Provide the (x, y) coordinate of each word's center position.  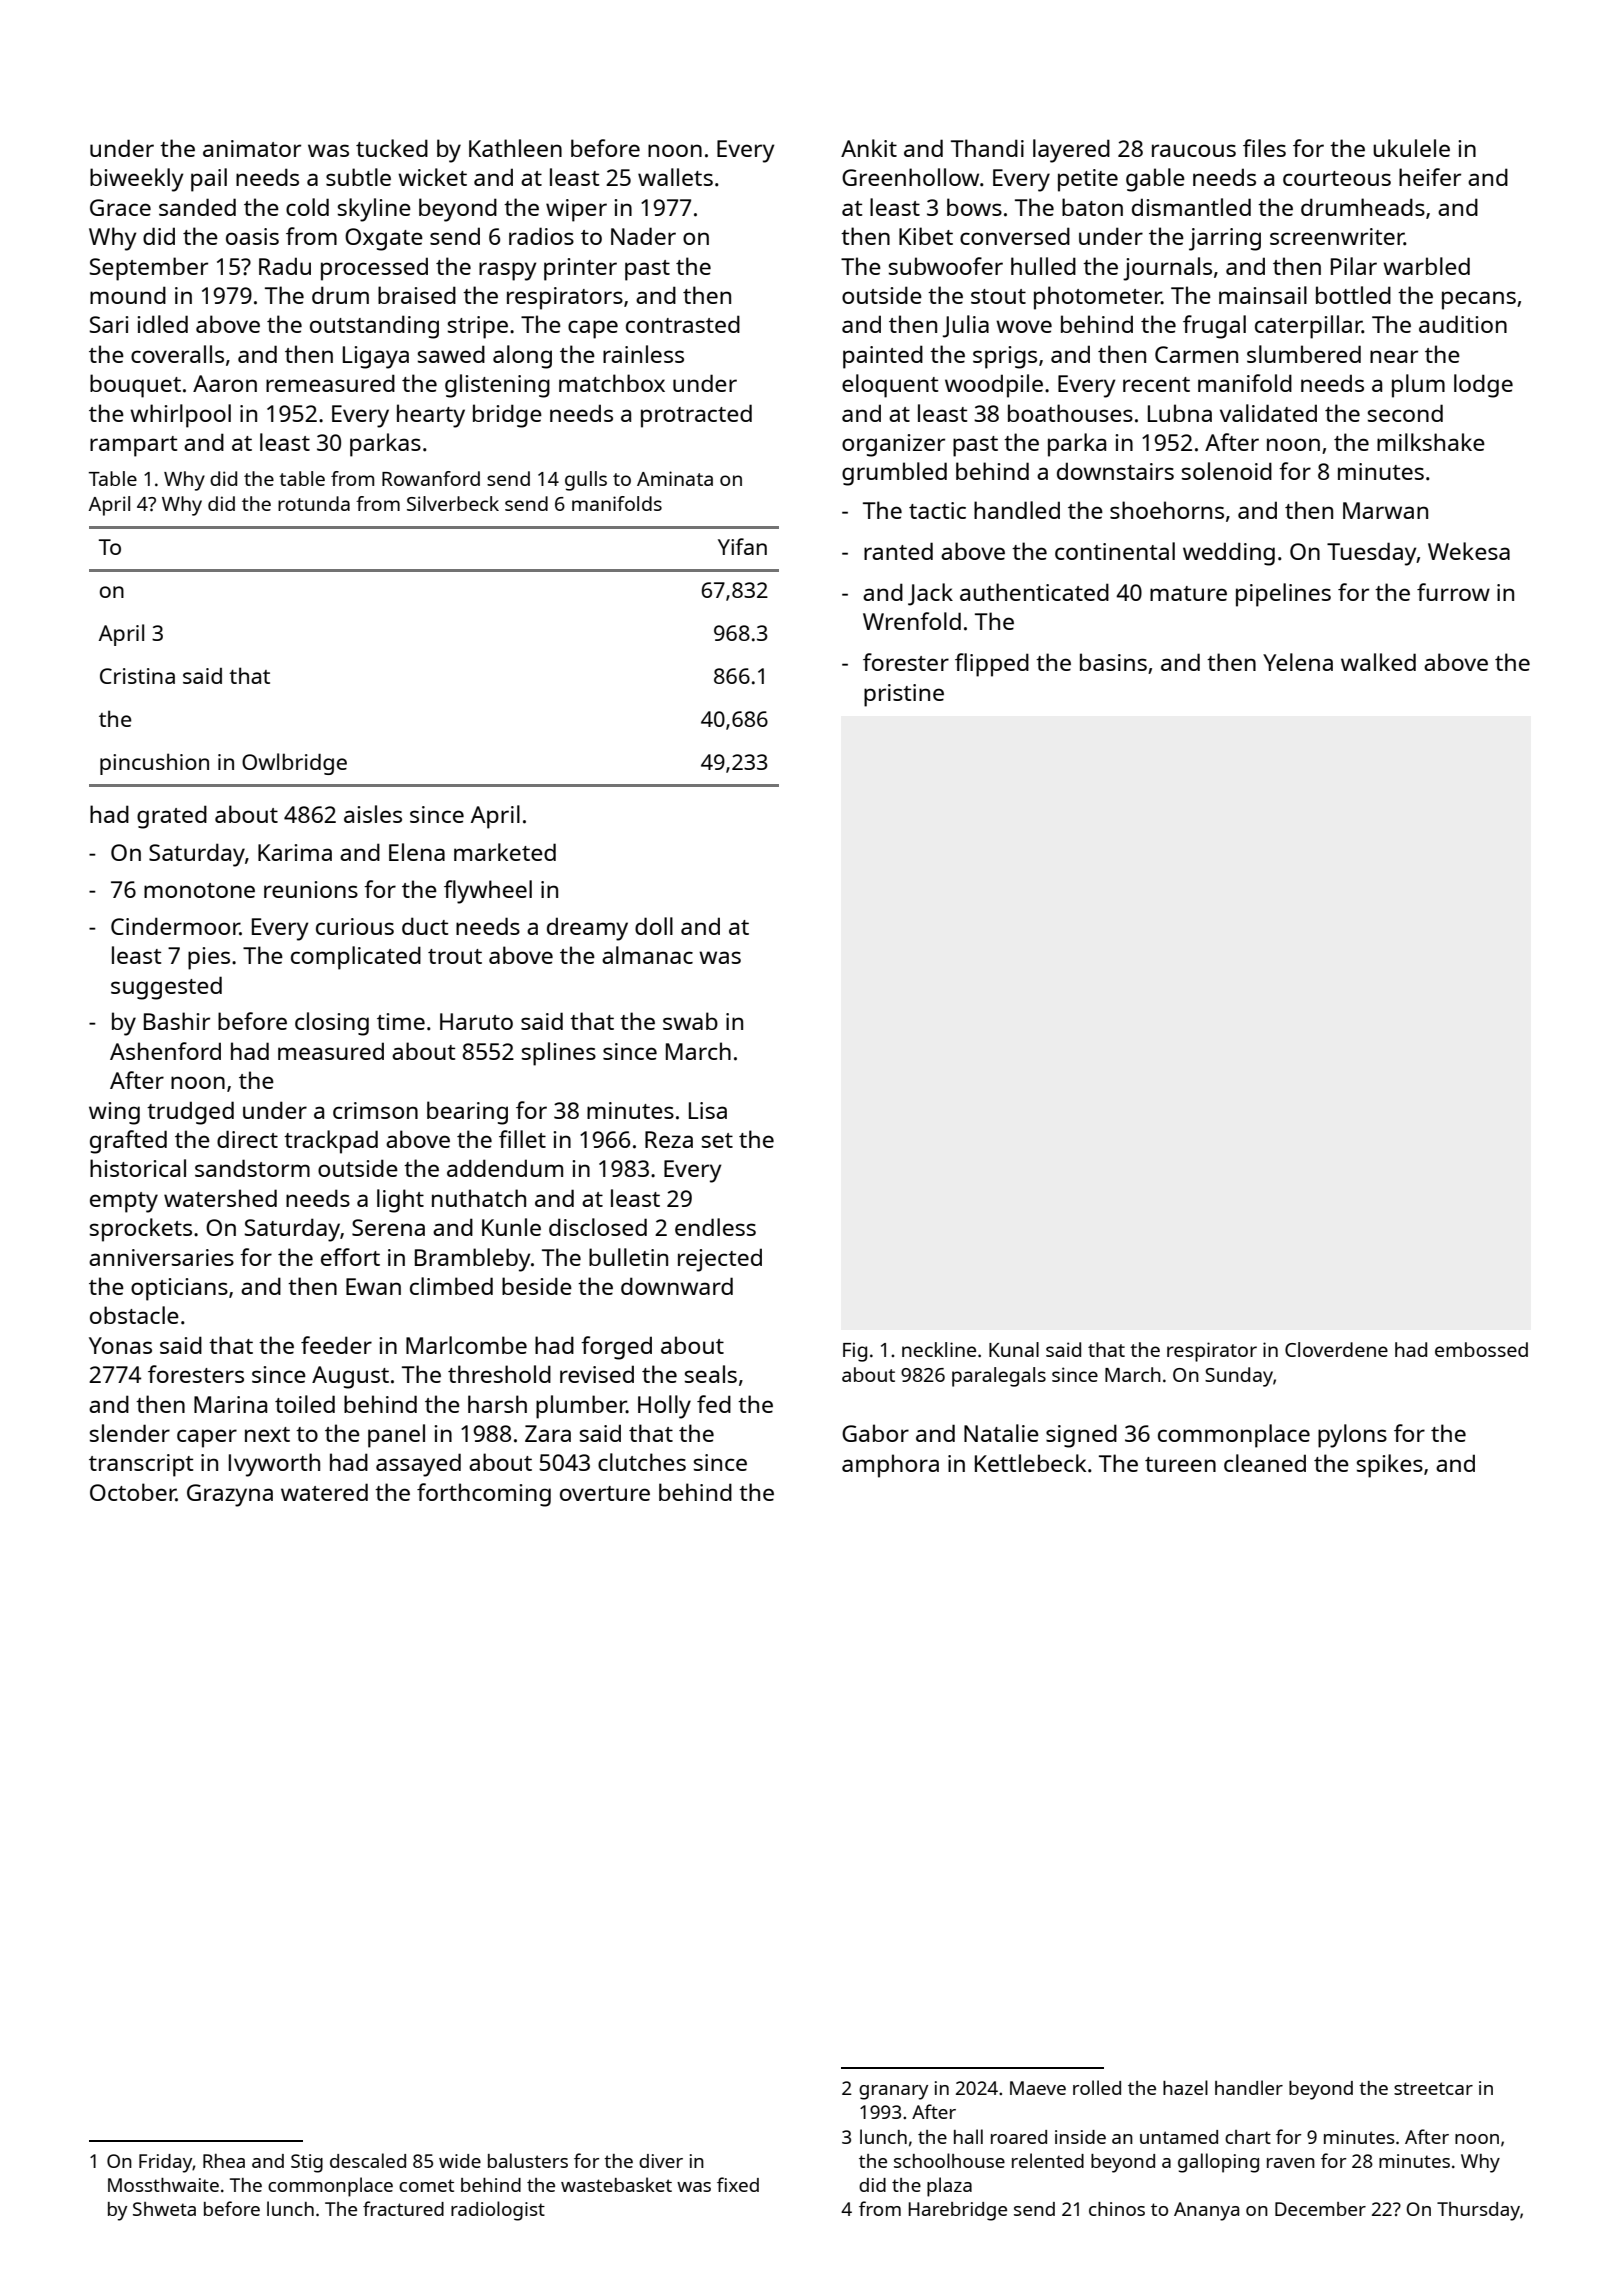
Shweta (164, 2209)
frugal (1214, 327)
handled (1017, 510)
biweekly (137, 180)
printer (580, 269)
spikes (1390, 1466)
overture (605, 1493)
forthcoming (484, 1495)
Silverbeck (453, 503)
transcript (141, 1465)
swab (690, 1021)
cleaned (1265, 1463)
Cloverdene (1336, 1349)
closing (332, 1024)
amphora (890, 1466)
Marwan (1385, 510)
